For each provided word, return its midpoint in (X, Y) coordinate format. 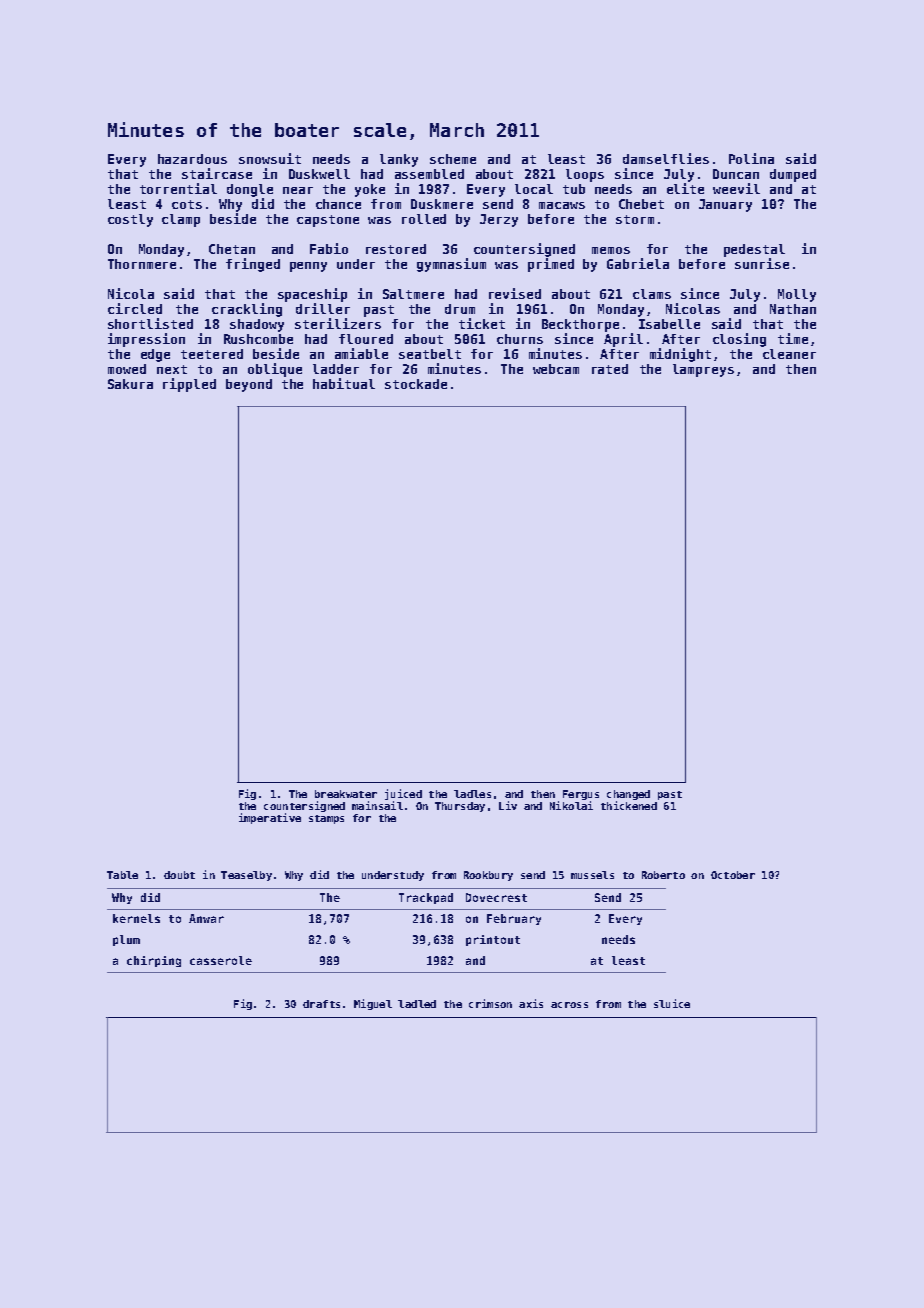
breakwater (346, 794)
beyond (249, 385)
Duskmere (442, 204)
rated (610, 369)
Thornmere (142, 264)
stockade (416, 384)
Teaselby (246, 876)
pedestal (754, 250)
